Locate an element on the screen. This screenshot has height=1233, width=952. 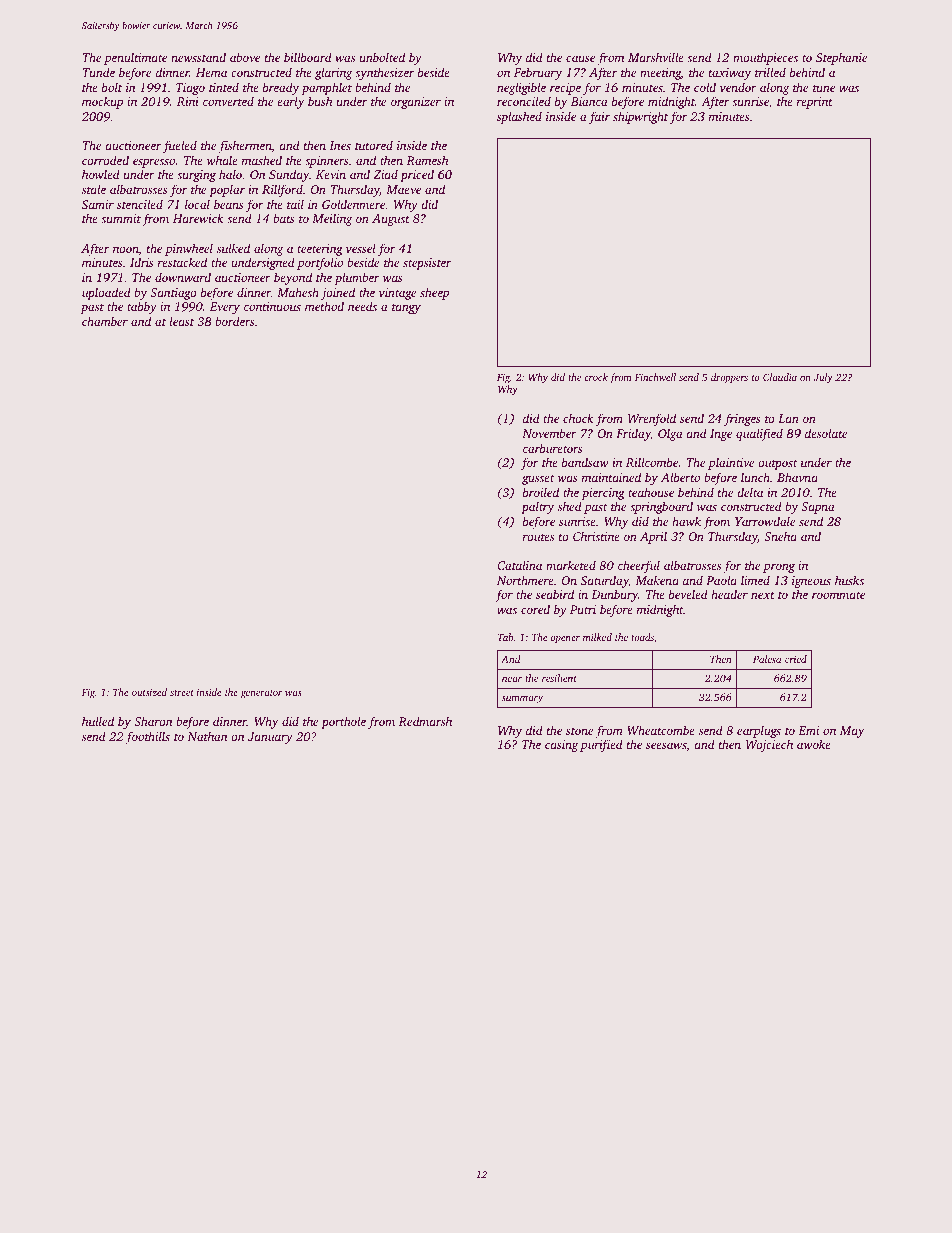
husks is located at coordinates (849, 580).
